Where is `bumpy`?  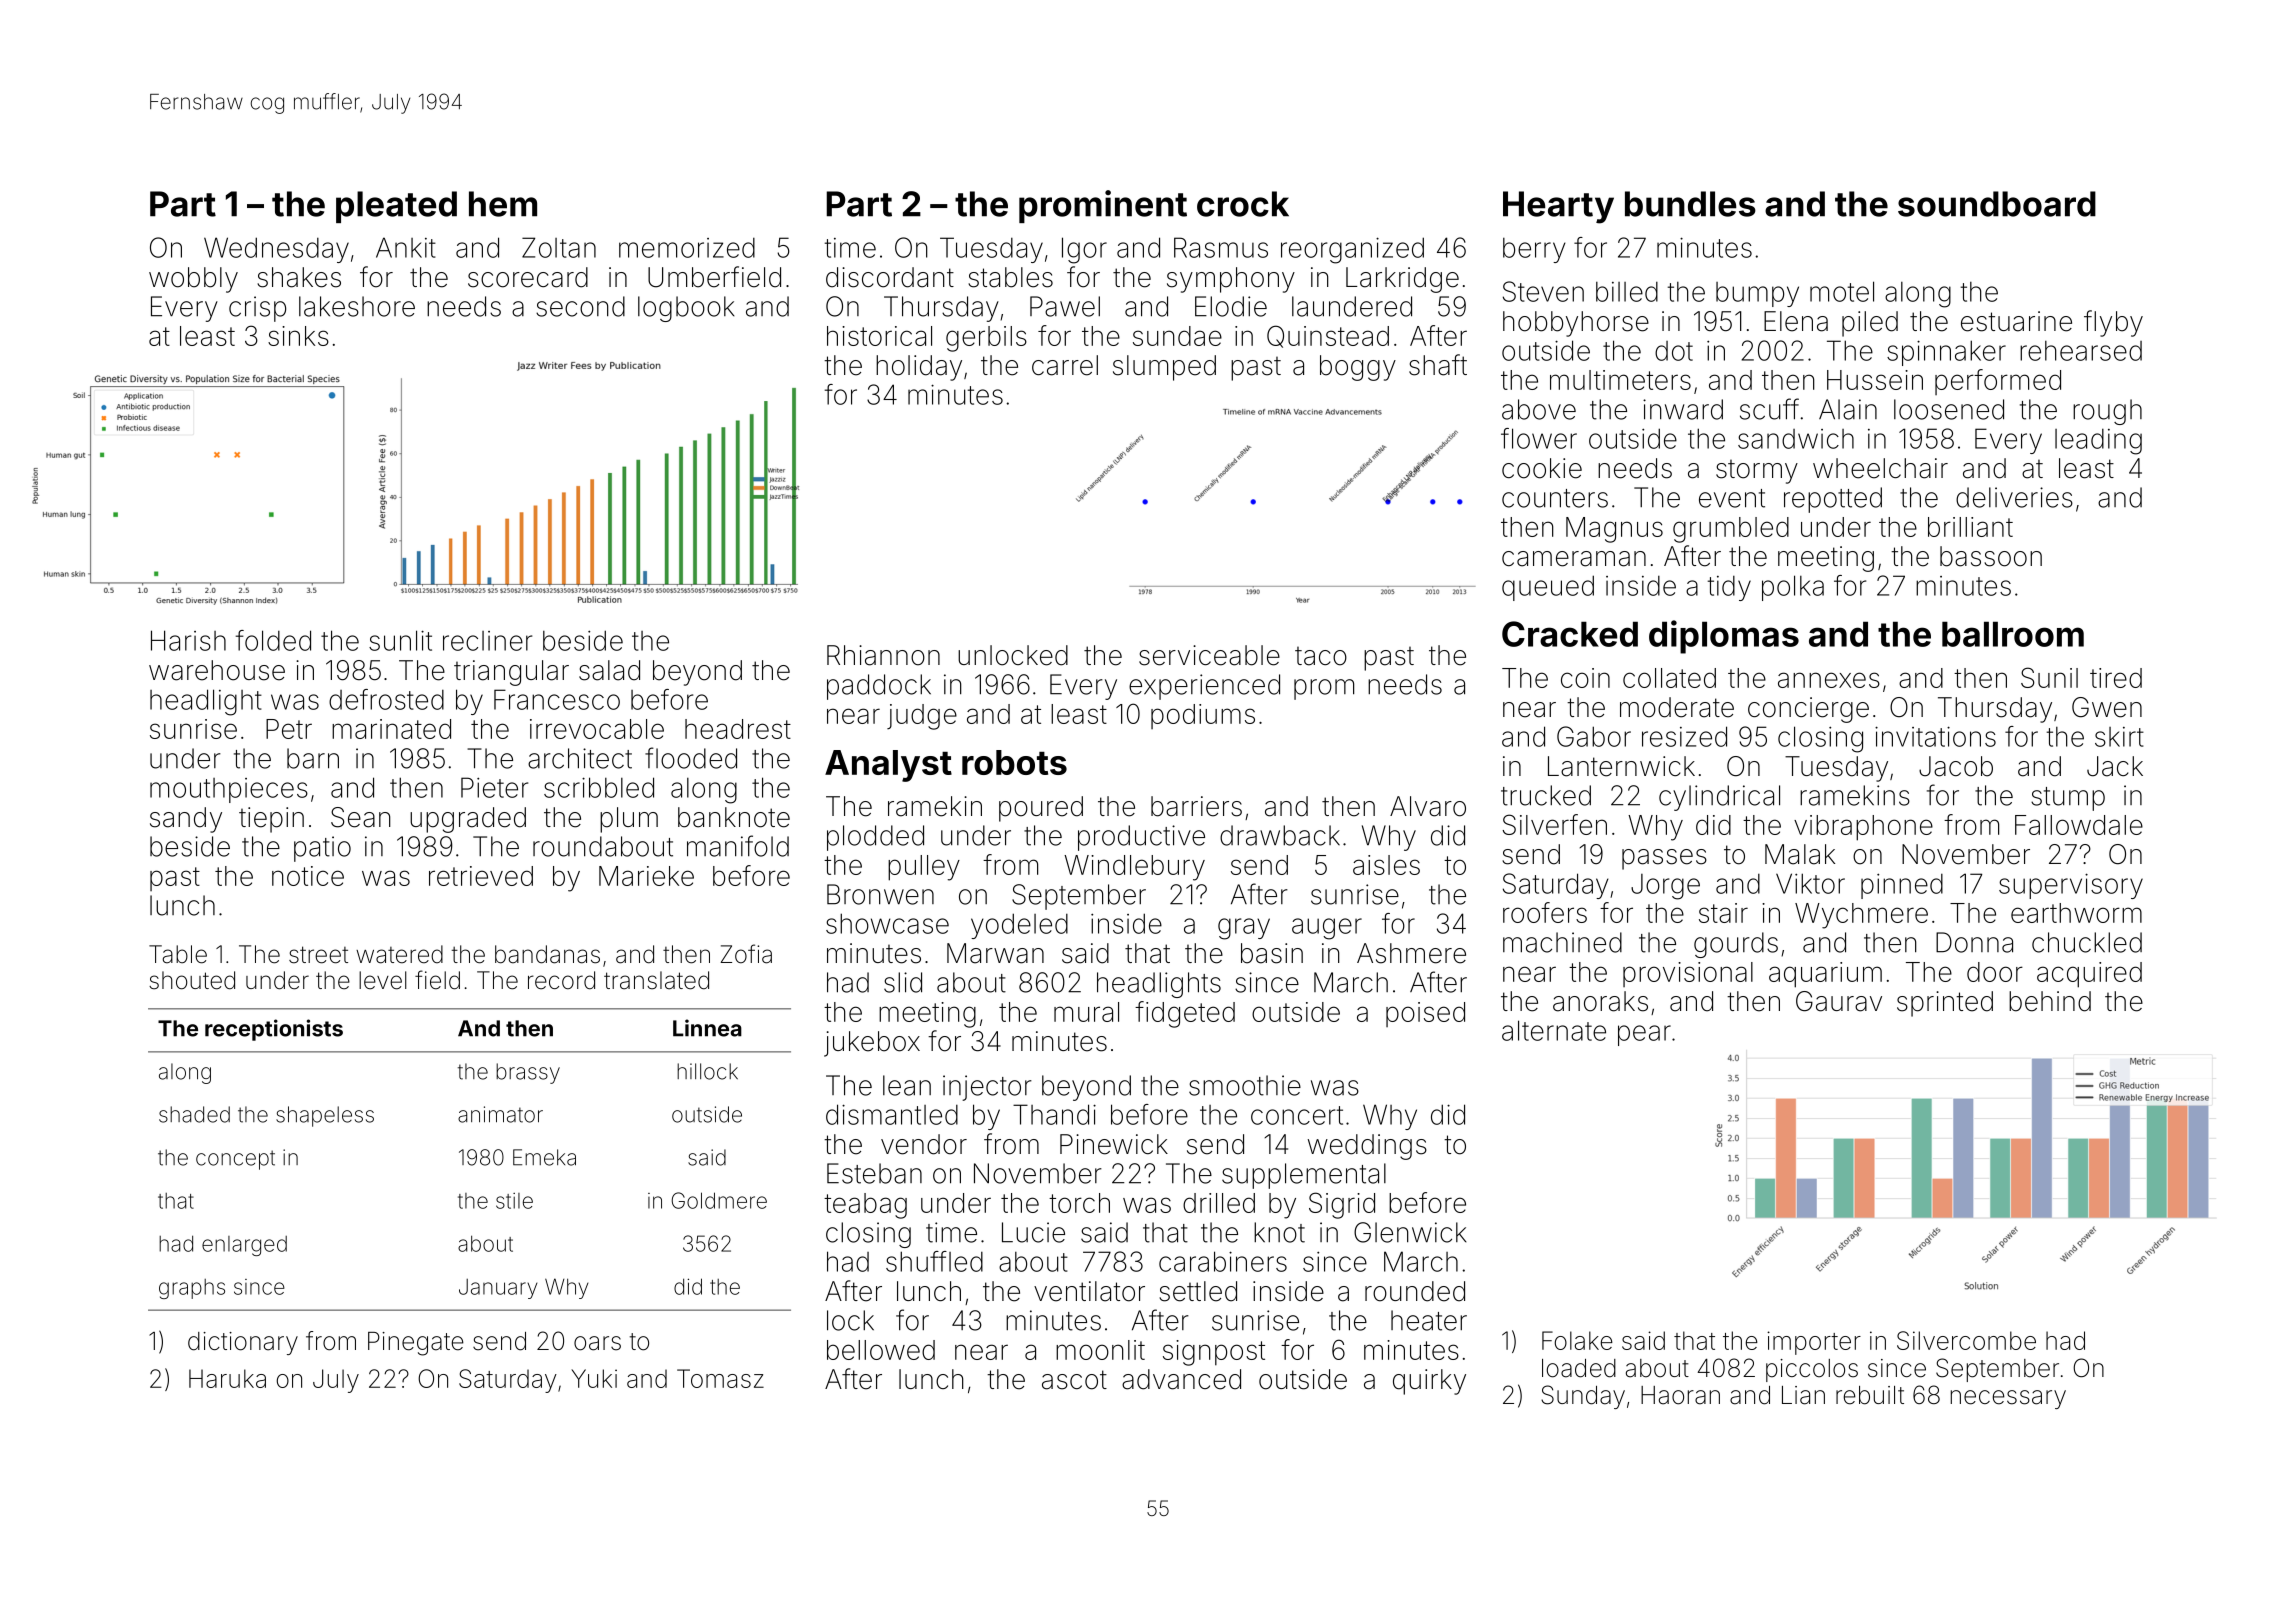 bumpy is located at coordinates (1757, 294).
